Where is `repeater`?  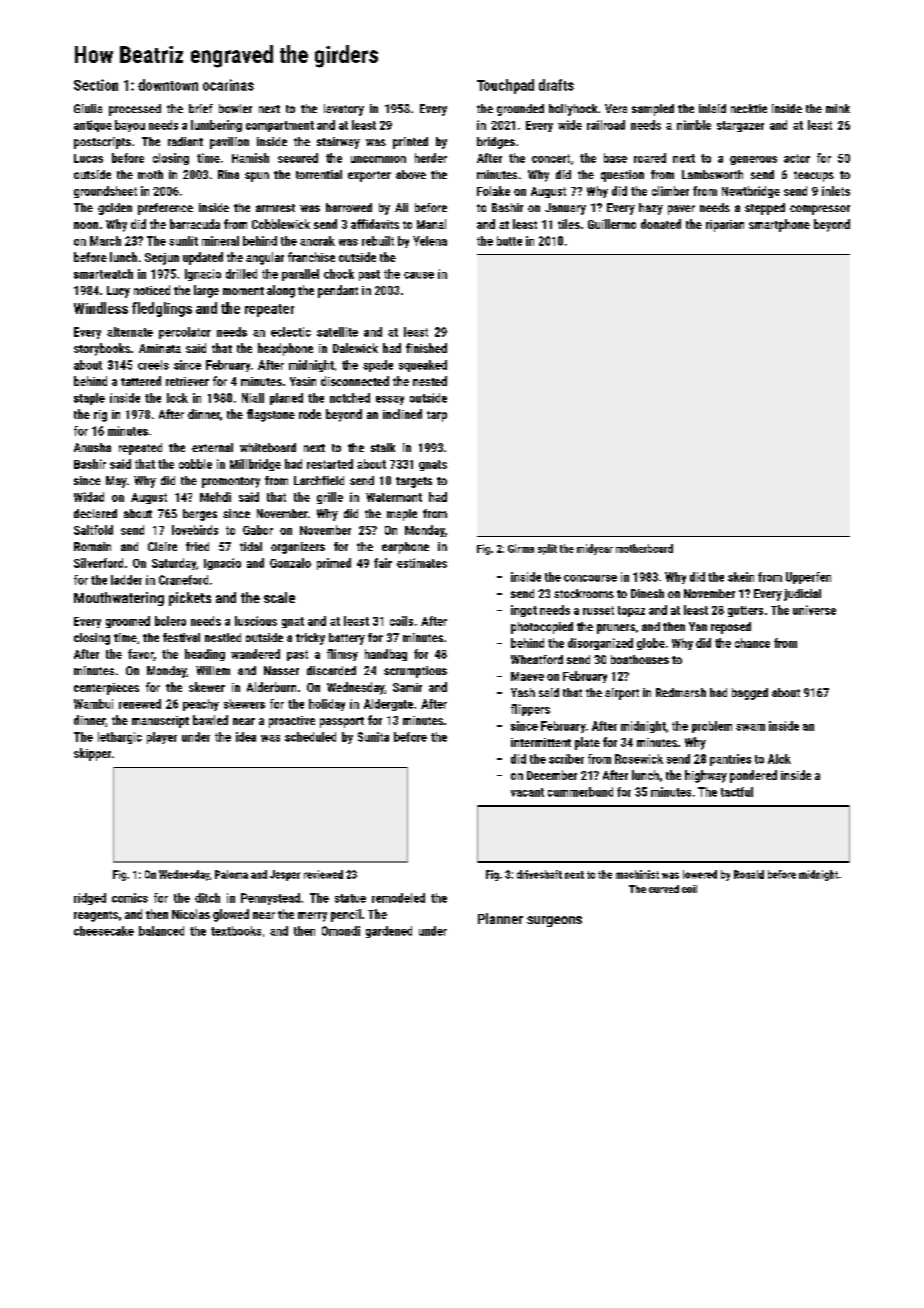
repeater is located at coordinates (269, 310).
